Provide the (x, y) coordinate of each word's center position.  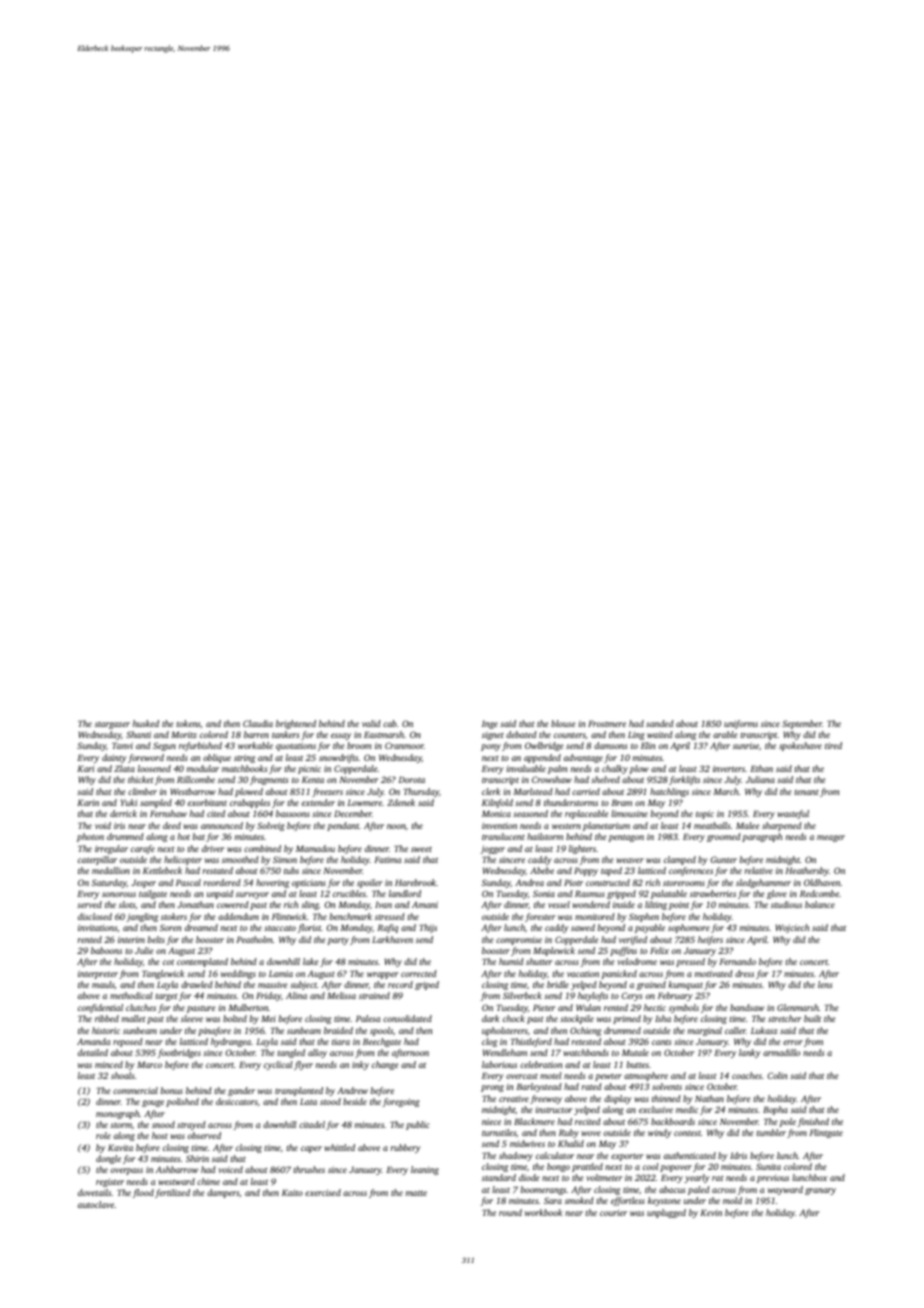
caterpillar (97, 860)
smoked (579, 1200)
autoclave (96, 1204)
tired (833, 745)
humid (511, 961)
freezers (327, 792)
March (725, 791)
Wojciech (792, 928)
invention (499, 825)
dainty (114, 758)
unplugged (666, 1213)
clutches (141, 1007)
